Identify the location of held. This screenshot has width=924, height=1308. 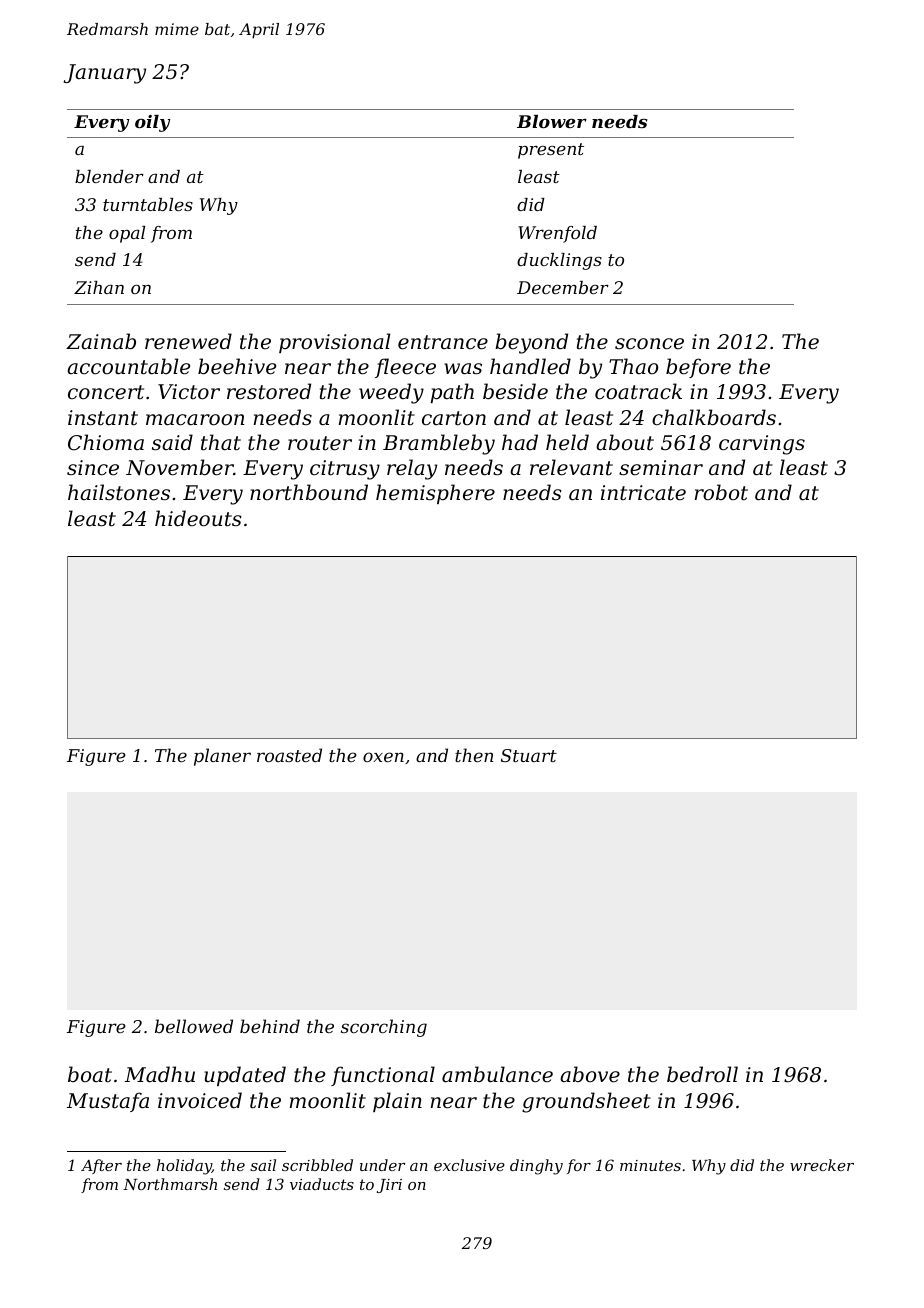
(567, 442).
